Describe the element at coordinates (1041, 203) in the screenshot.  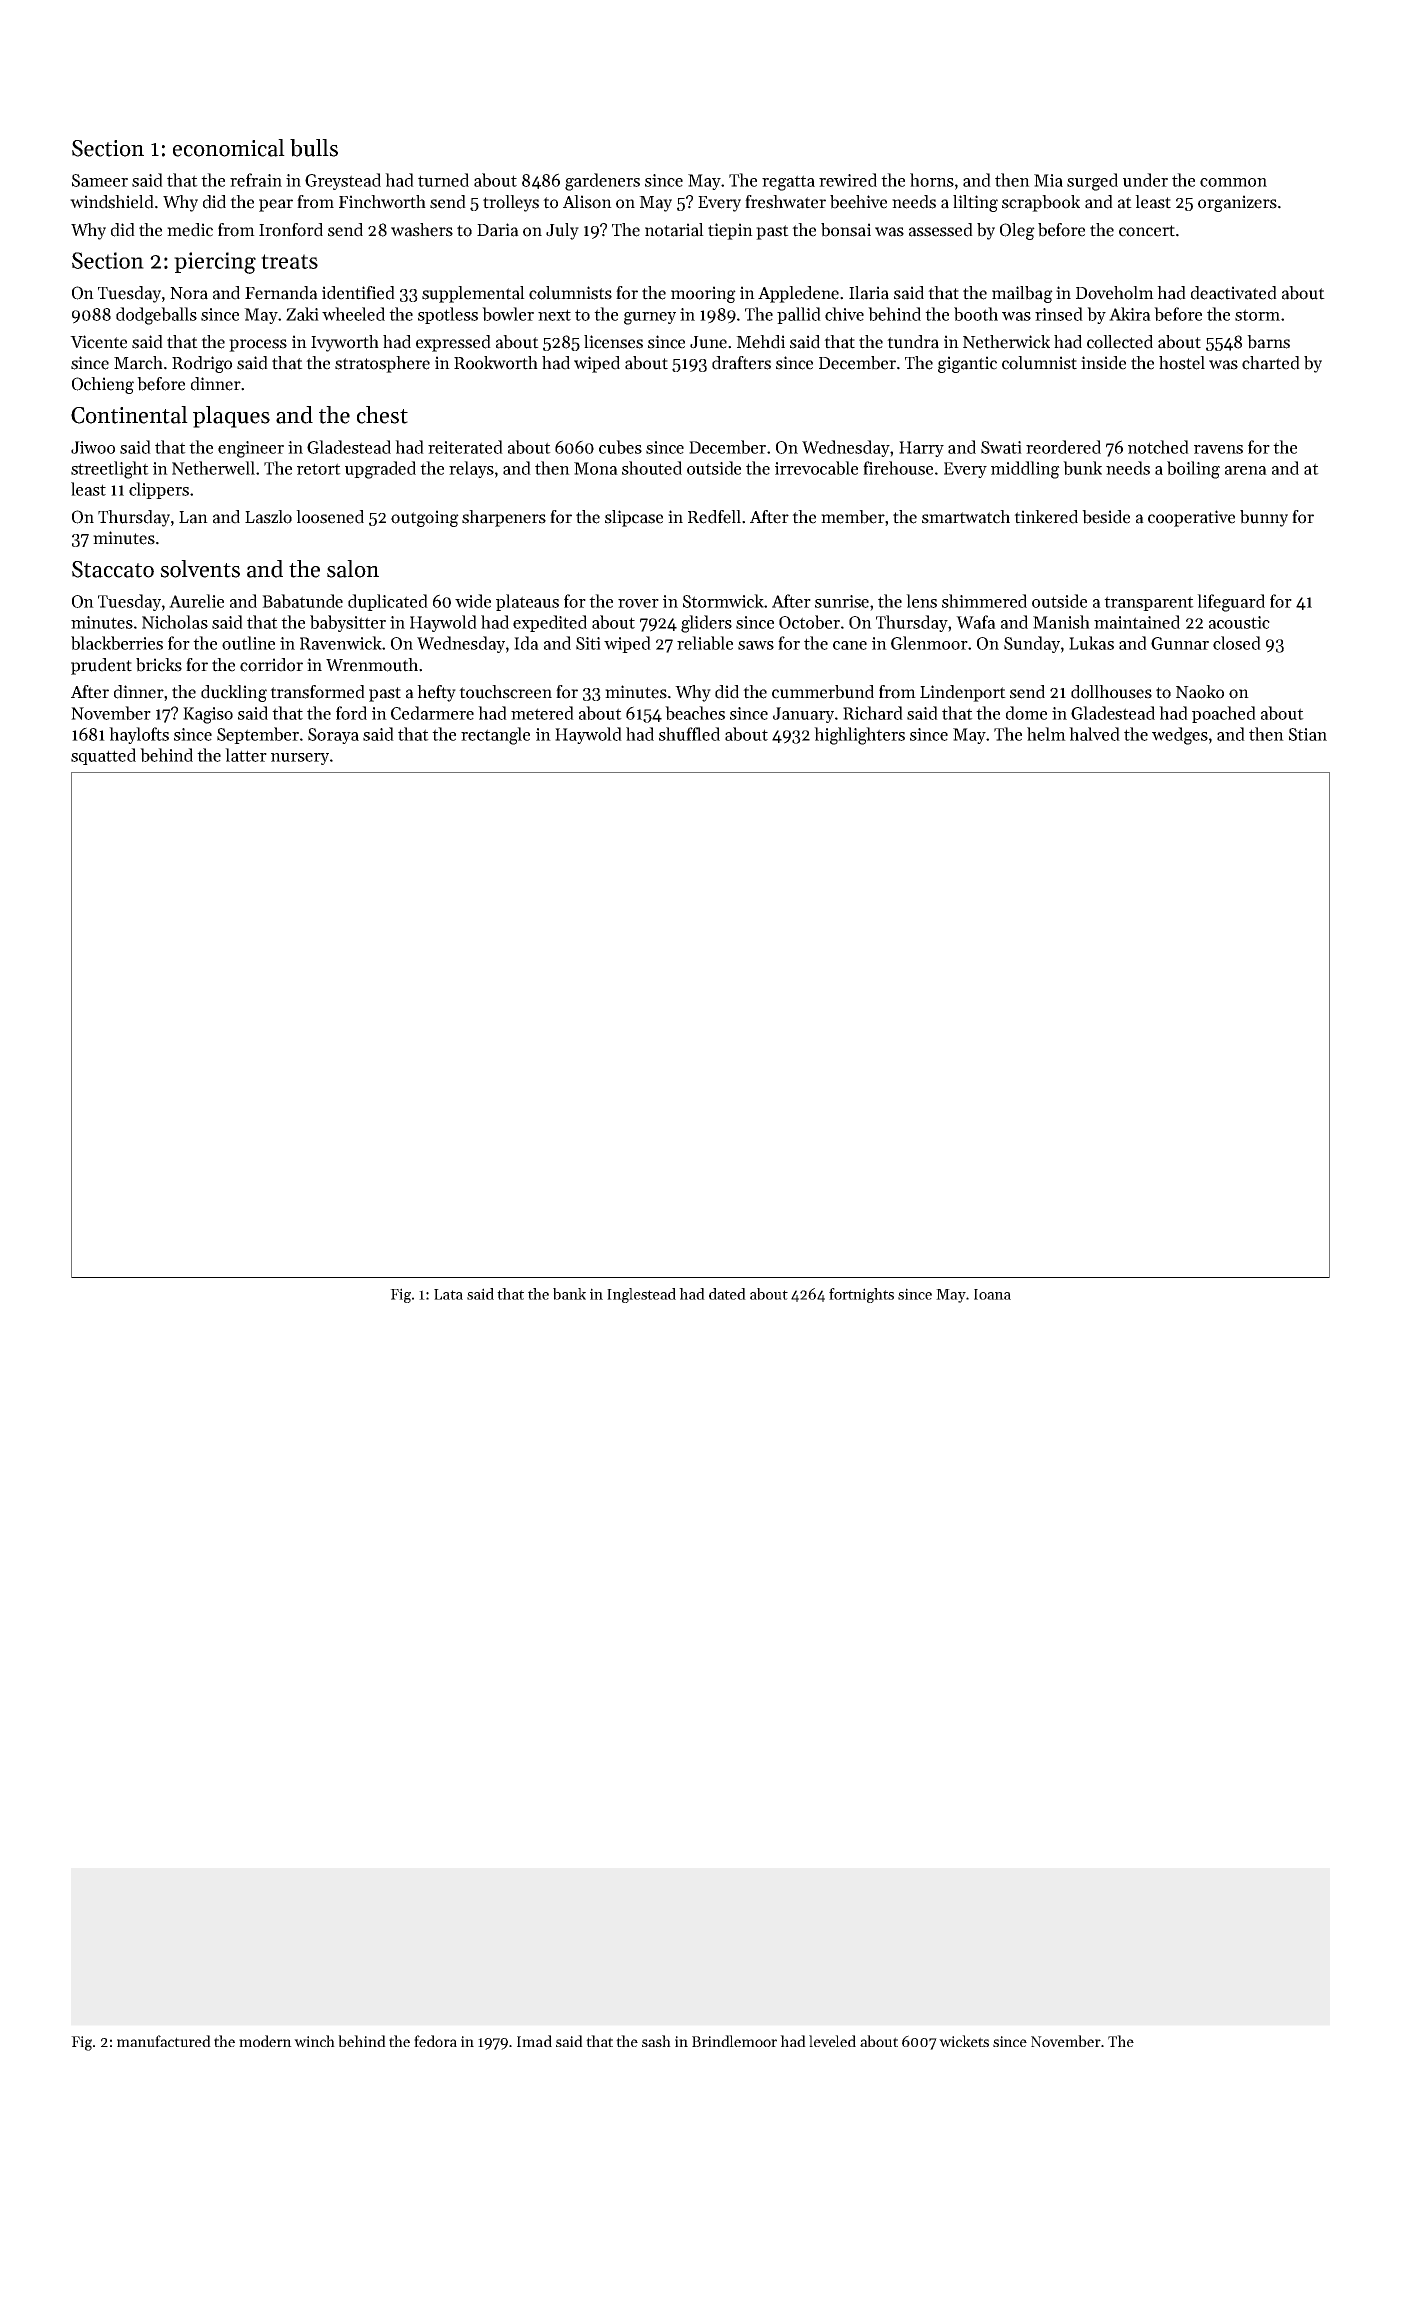
I see `scrapbook` at that location.
